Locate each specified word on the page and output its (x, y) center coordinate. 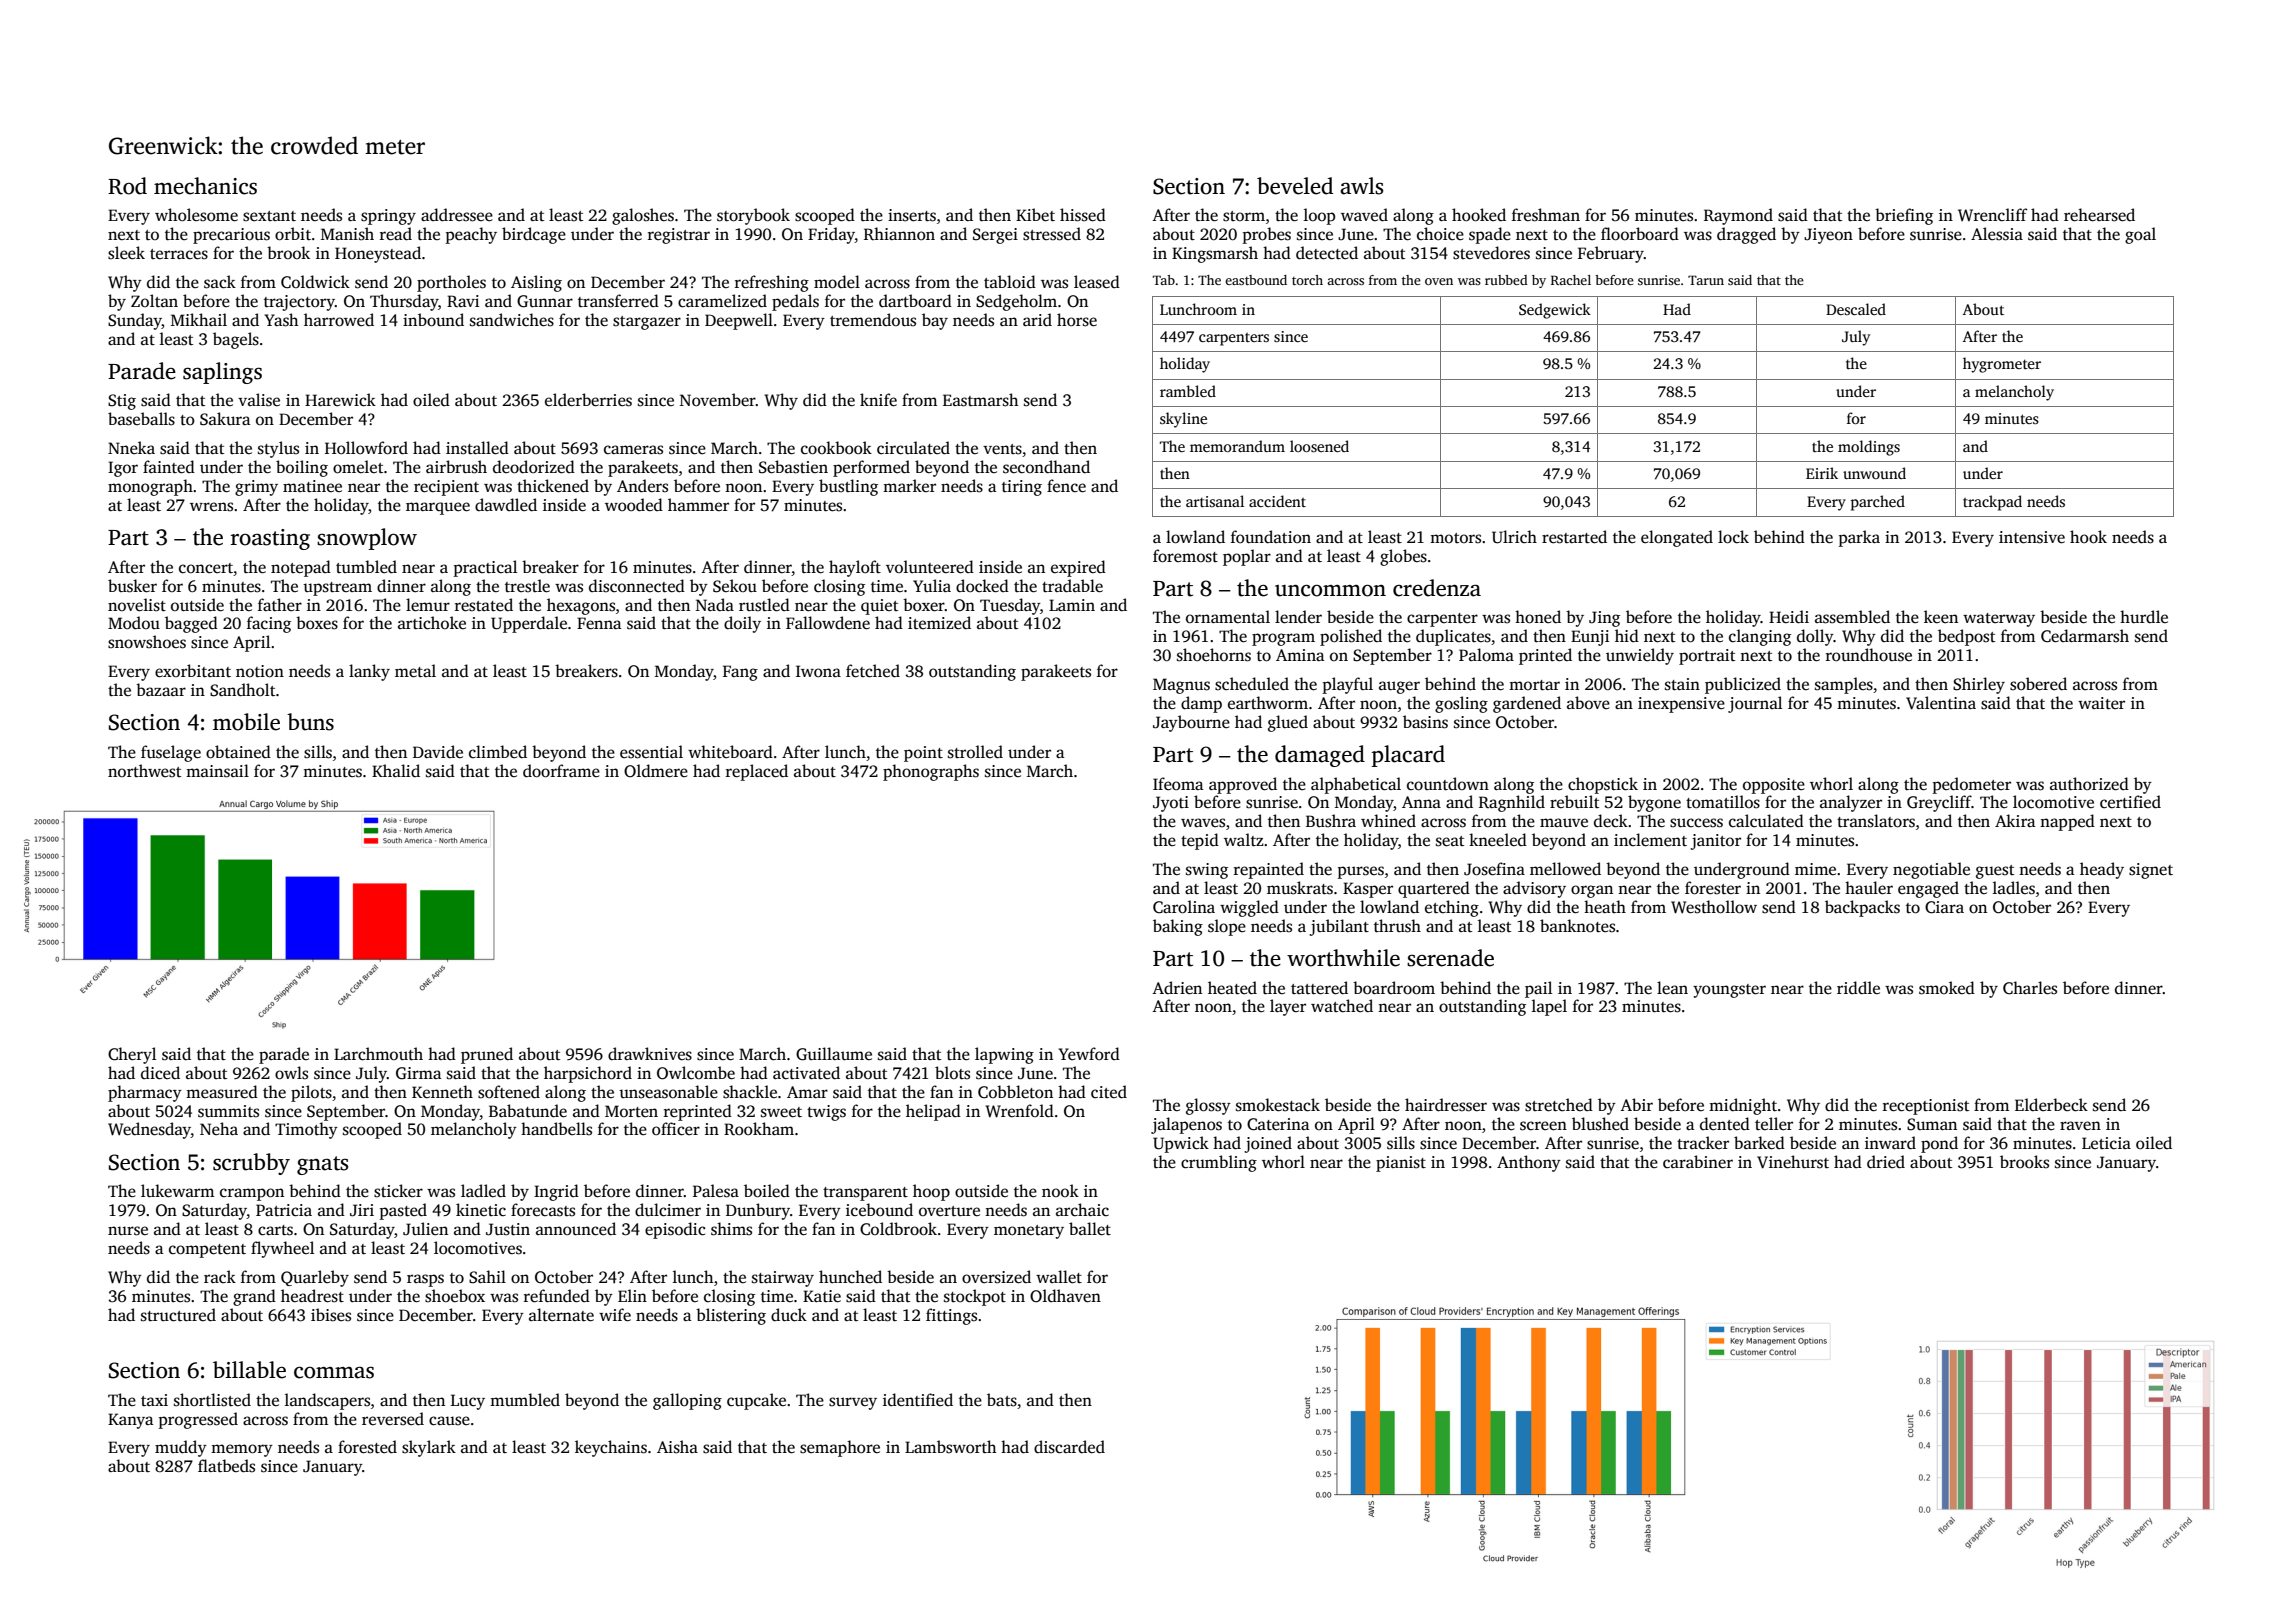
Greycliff (1939, 803)
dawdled (506, 504)
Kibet (1035, 215)
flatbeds (226, 1466)
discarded (1069, 1447)
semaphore (840, 1448)
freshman (1546, 215)
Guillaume (834, 1054)
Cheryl (132, 1055)
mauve (1564, 822)
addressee (457, 215)
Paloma (1486, 655)
